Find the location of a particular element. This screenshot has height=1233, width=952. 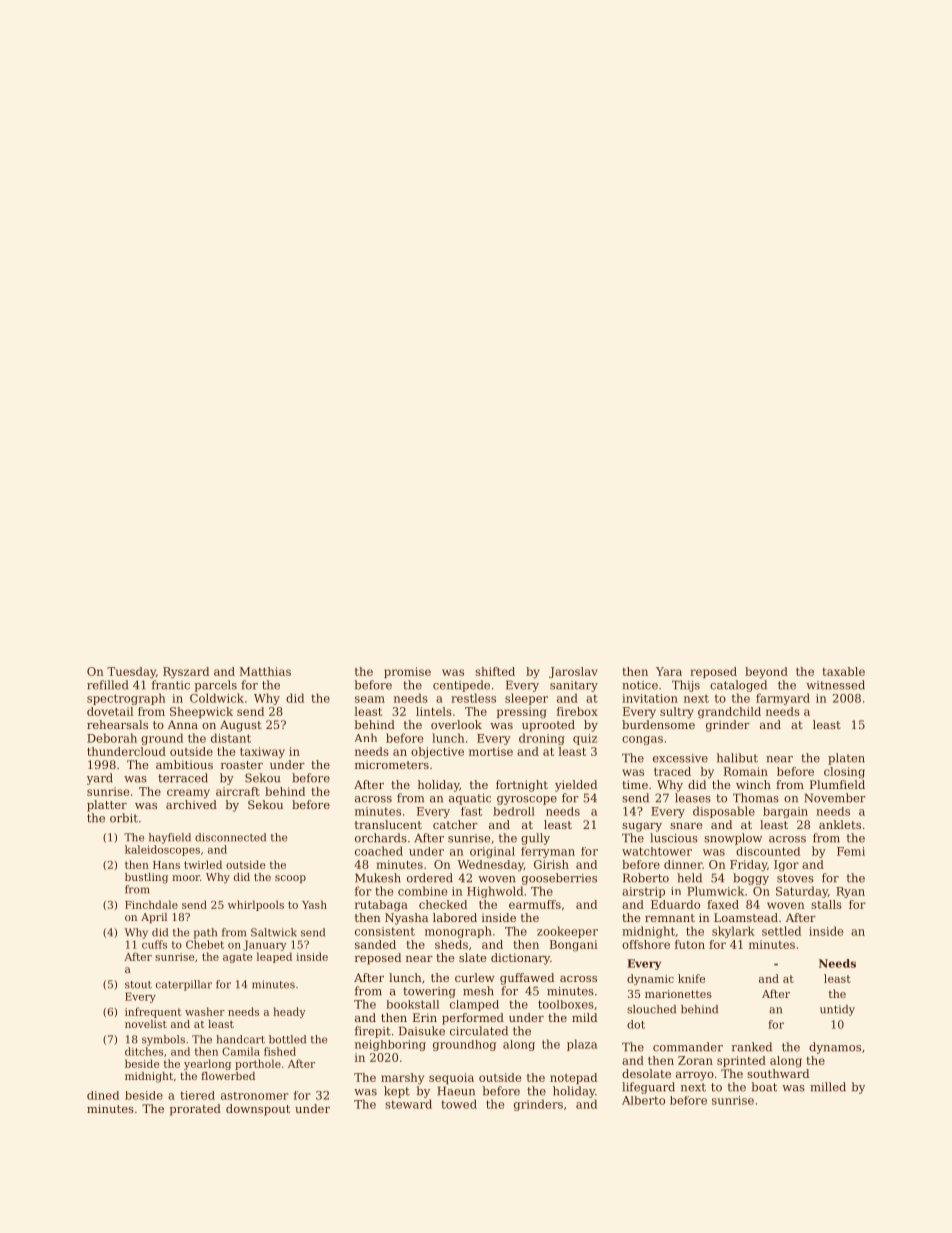

steward is located at coordinates (408, 1104).
